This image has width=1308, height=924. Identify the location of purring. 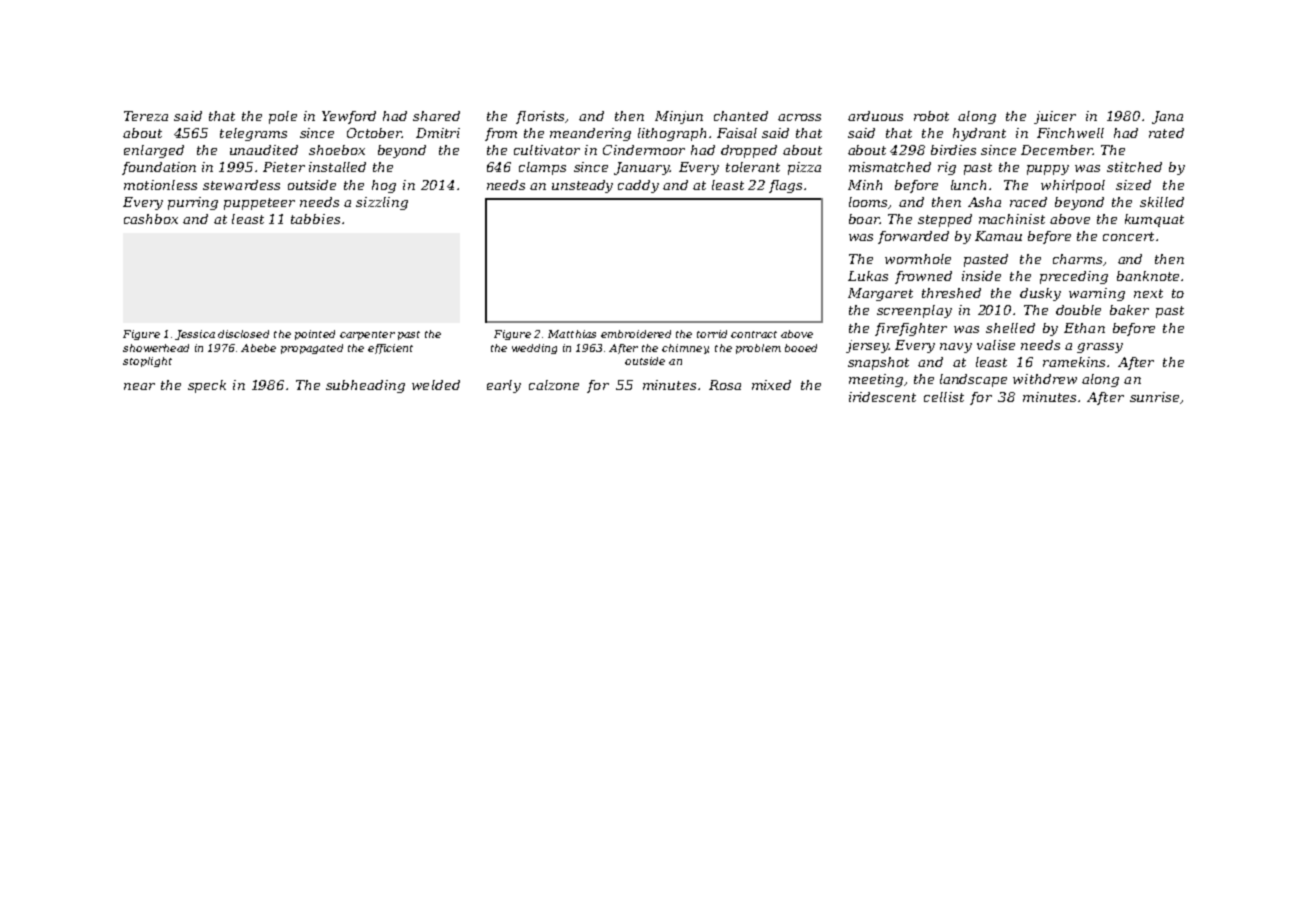
(193, 203).
